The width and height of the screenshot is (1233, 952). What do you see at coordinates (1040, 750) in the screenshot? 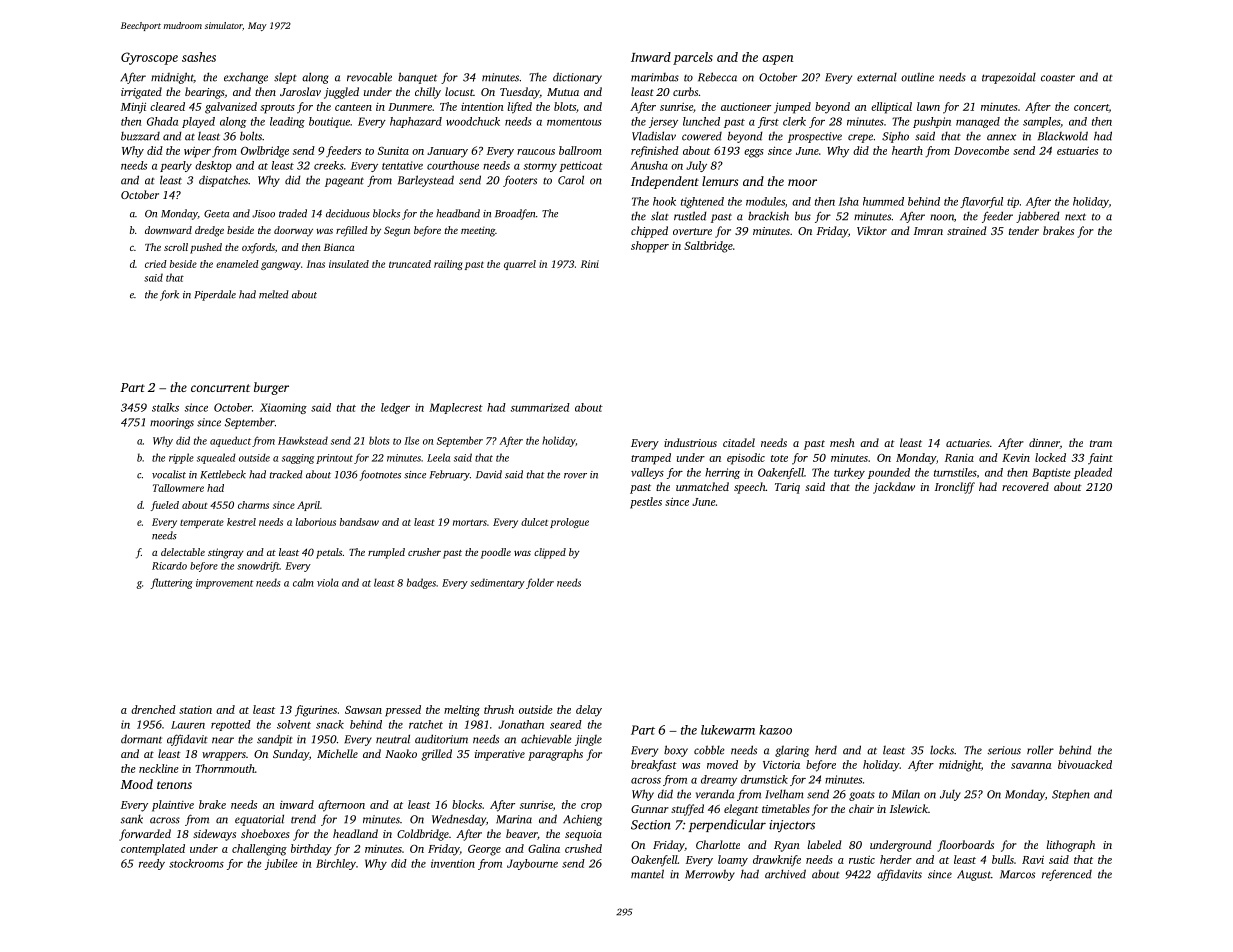
I see `roller` at bounding box center [1040, 750].
